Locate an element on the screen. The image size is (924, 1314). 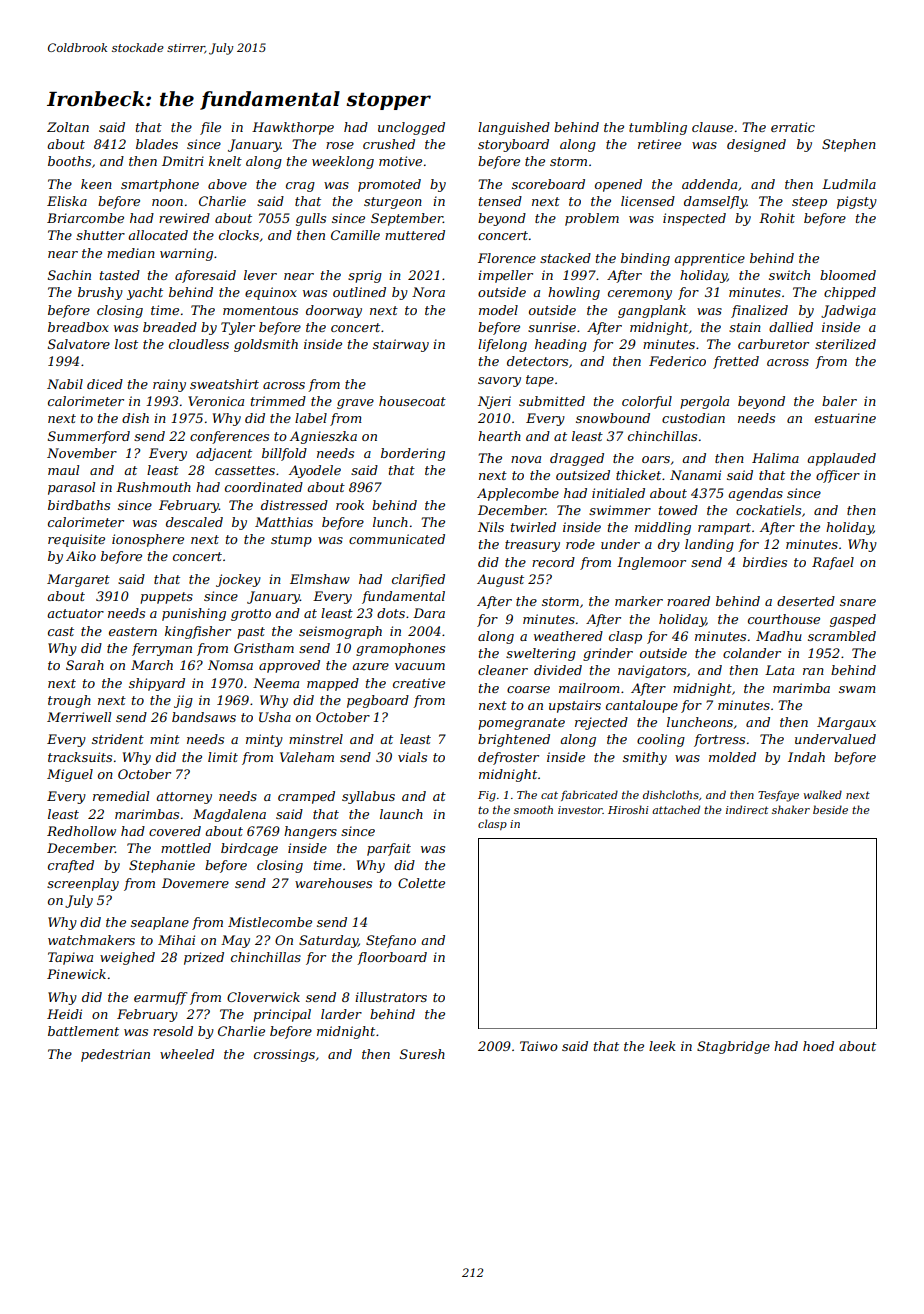
birdies is located at coordinates (765, 562).
